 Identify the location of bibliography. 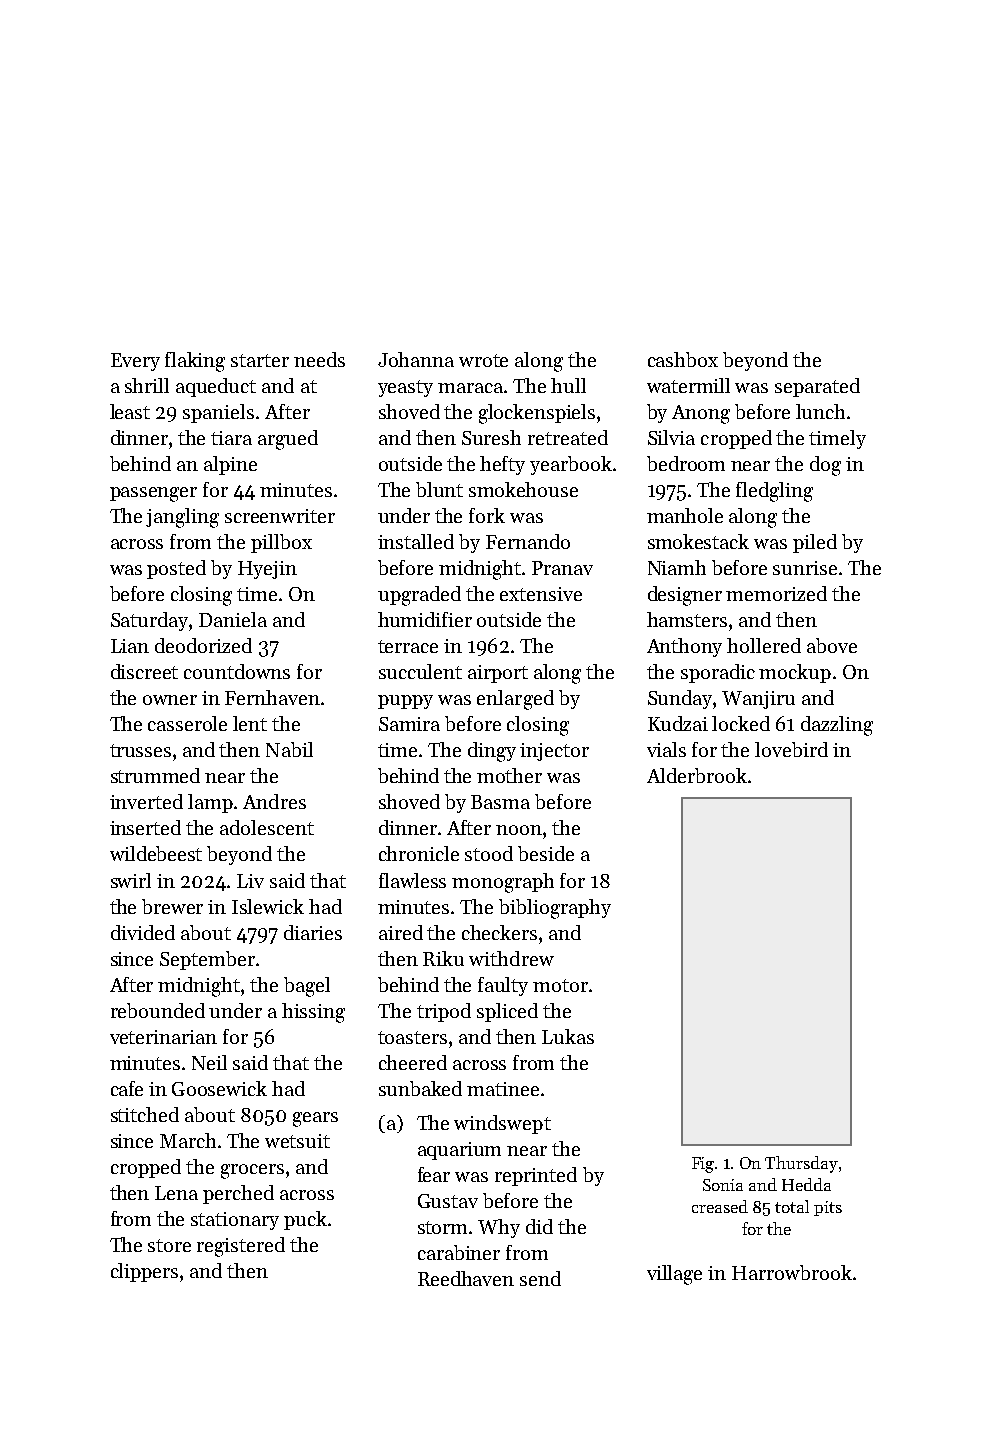
(555, 909).
